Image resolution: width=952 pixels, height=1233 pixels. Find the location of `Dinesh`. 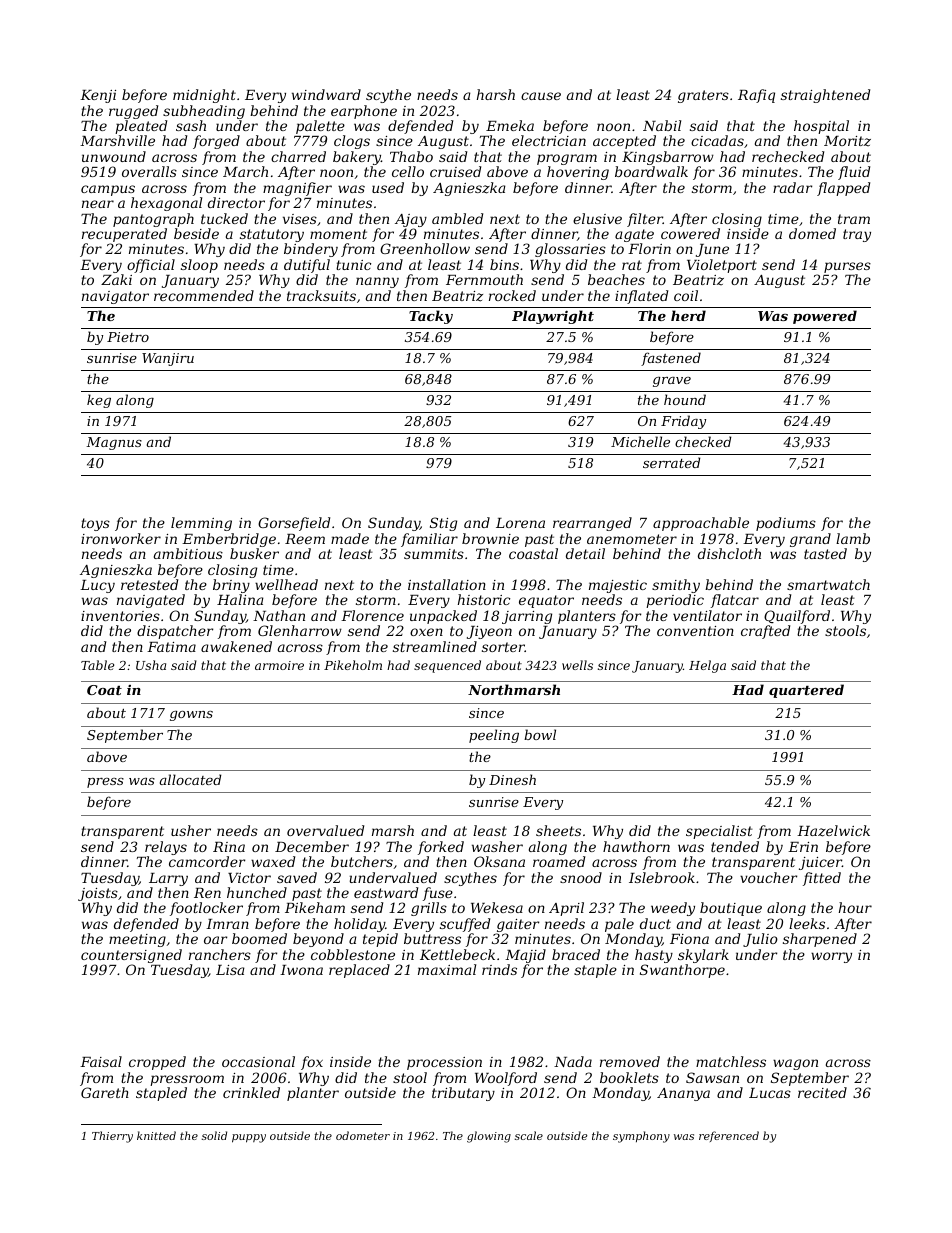

Dinesh is located at coordinates (512, 779).
